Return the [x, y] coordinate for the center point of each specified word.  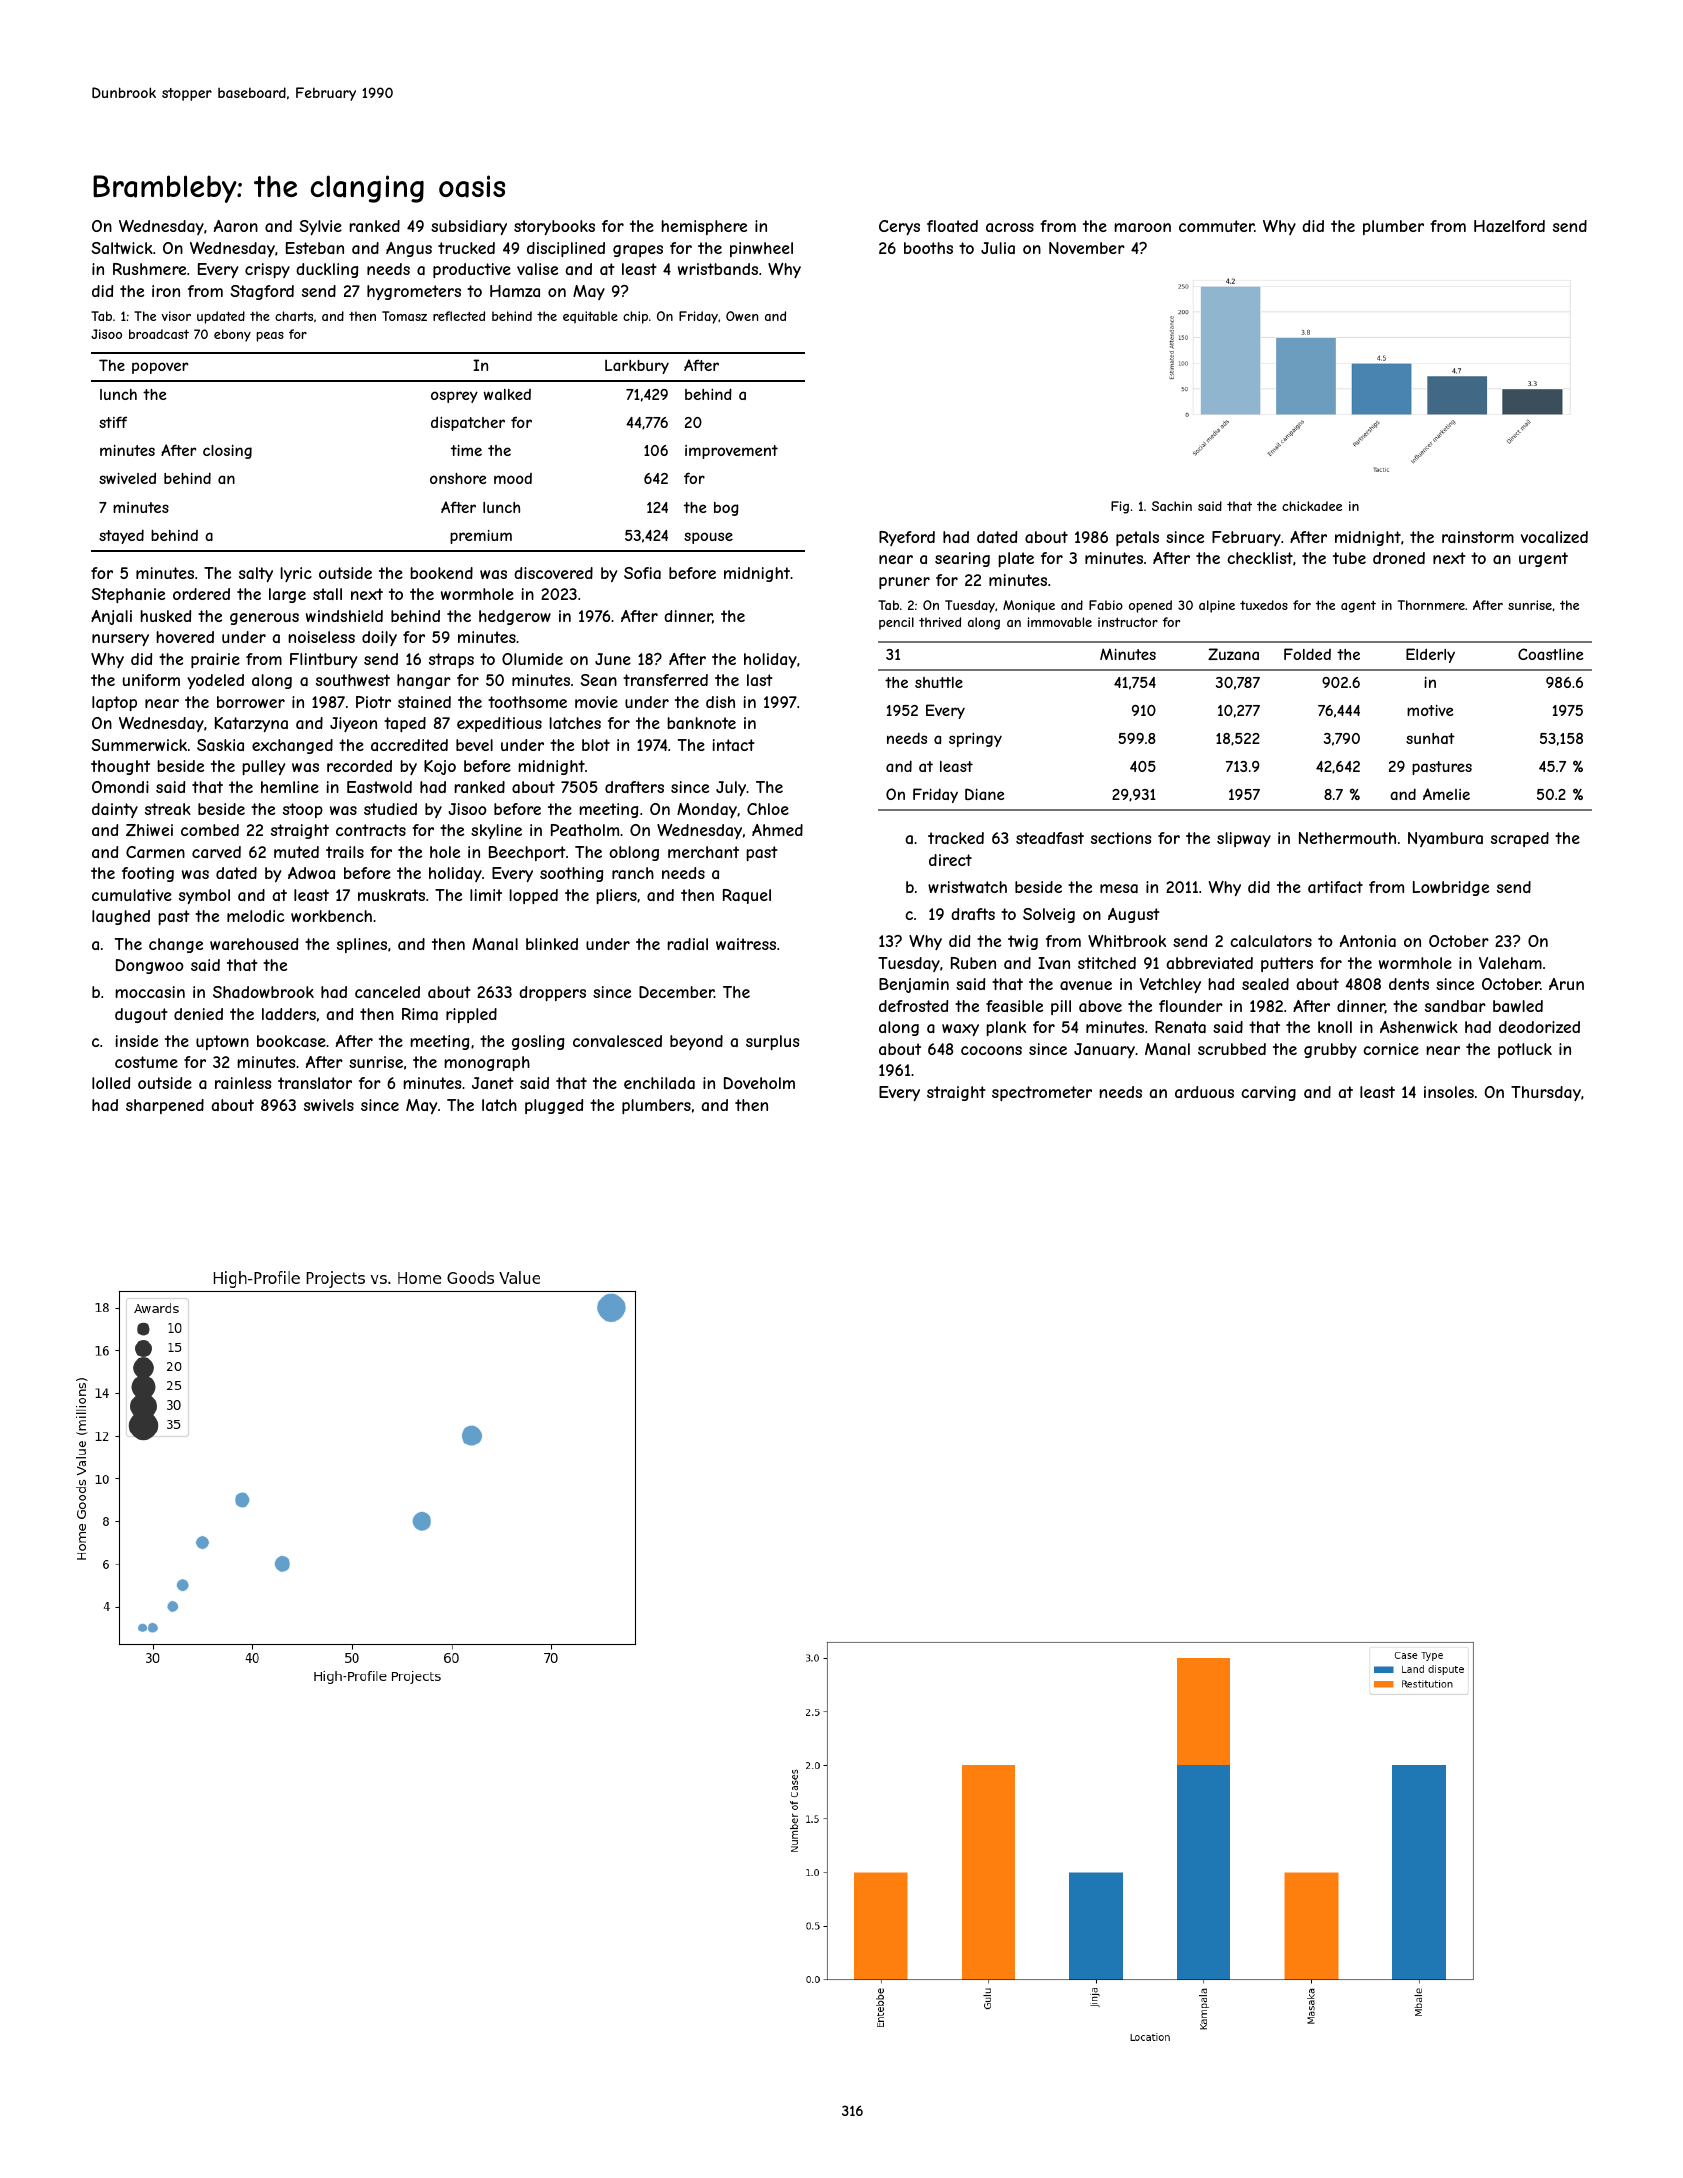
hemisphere [704, 227]
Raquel [747, 896]
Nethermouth [1347, 838]
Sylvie [320, 227]
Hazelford [1509, 226]
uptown [222, 1042]
